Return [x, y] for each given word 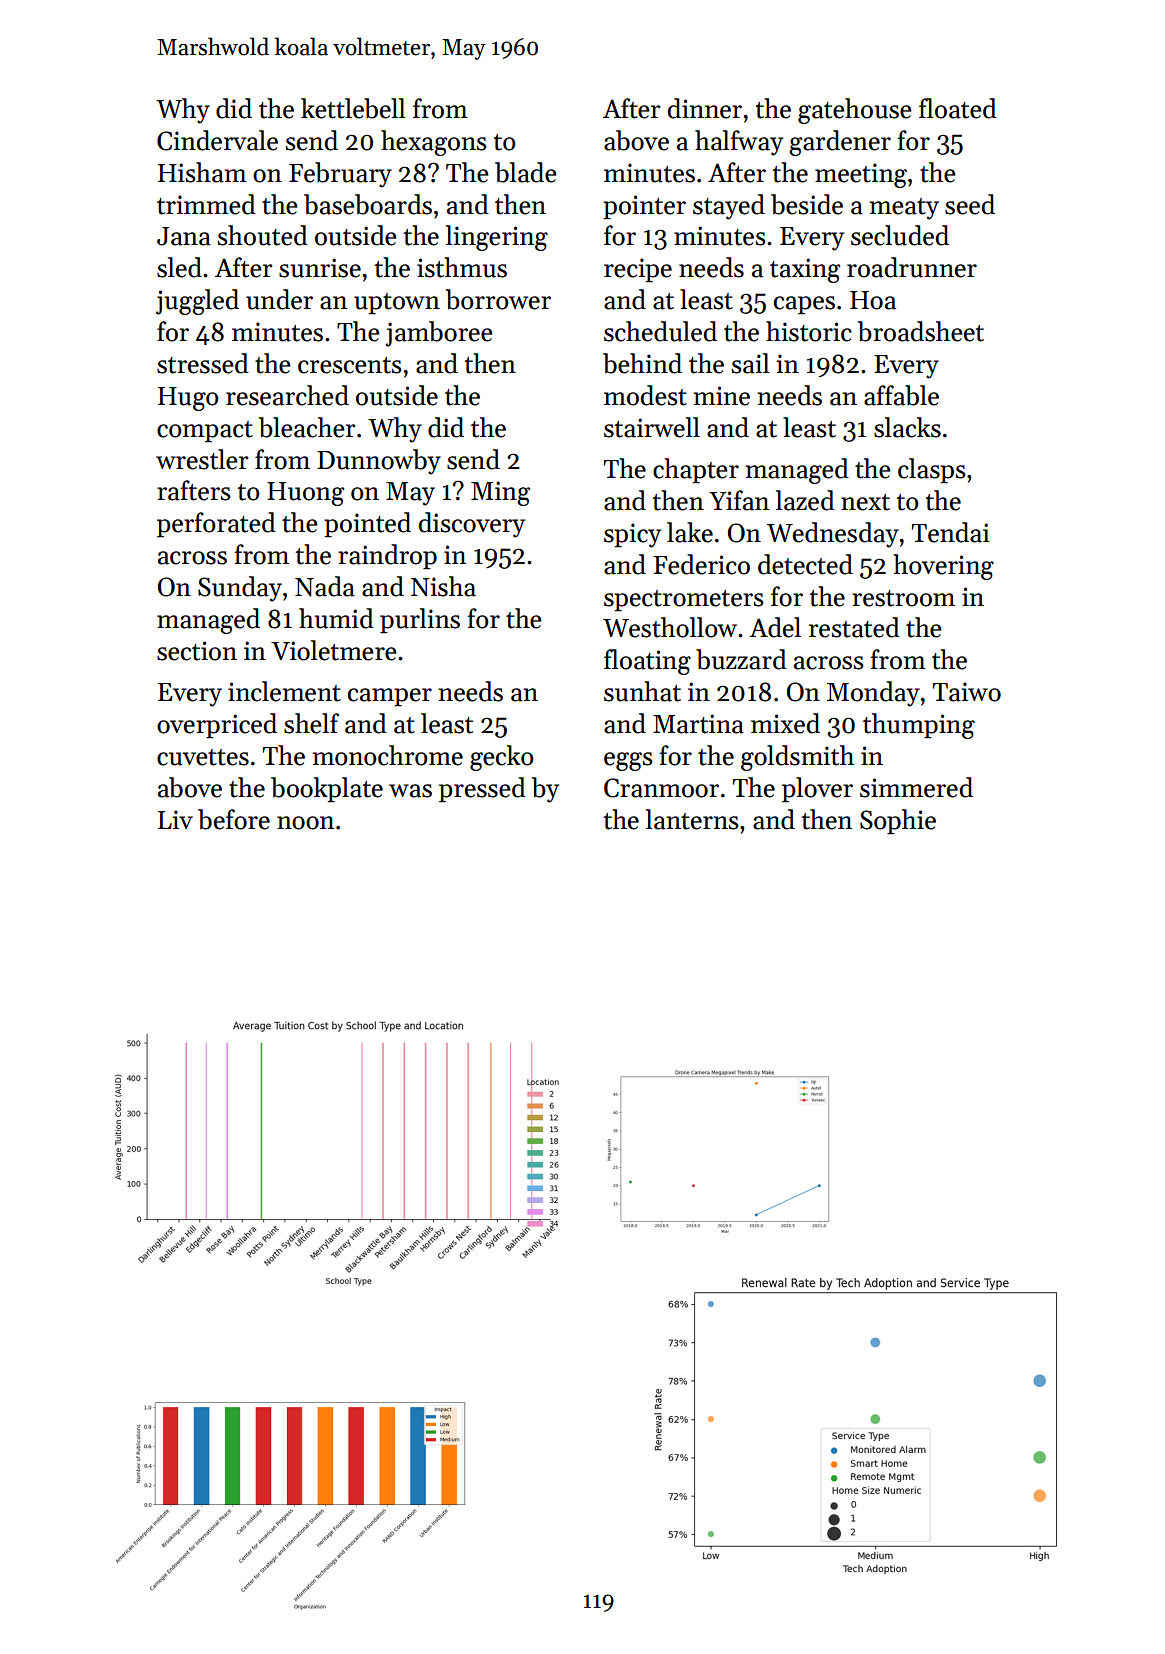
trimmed [206, 204]
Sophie [898, 822]
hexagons [434, 143]
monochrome [388, 755]
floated [958, 108]
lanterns [692, 819]
